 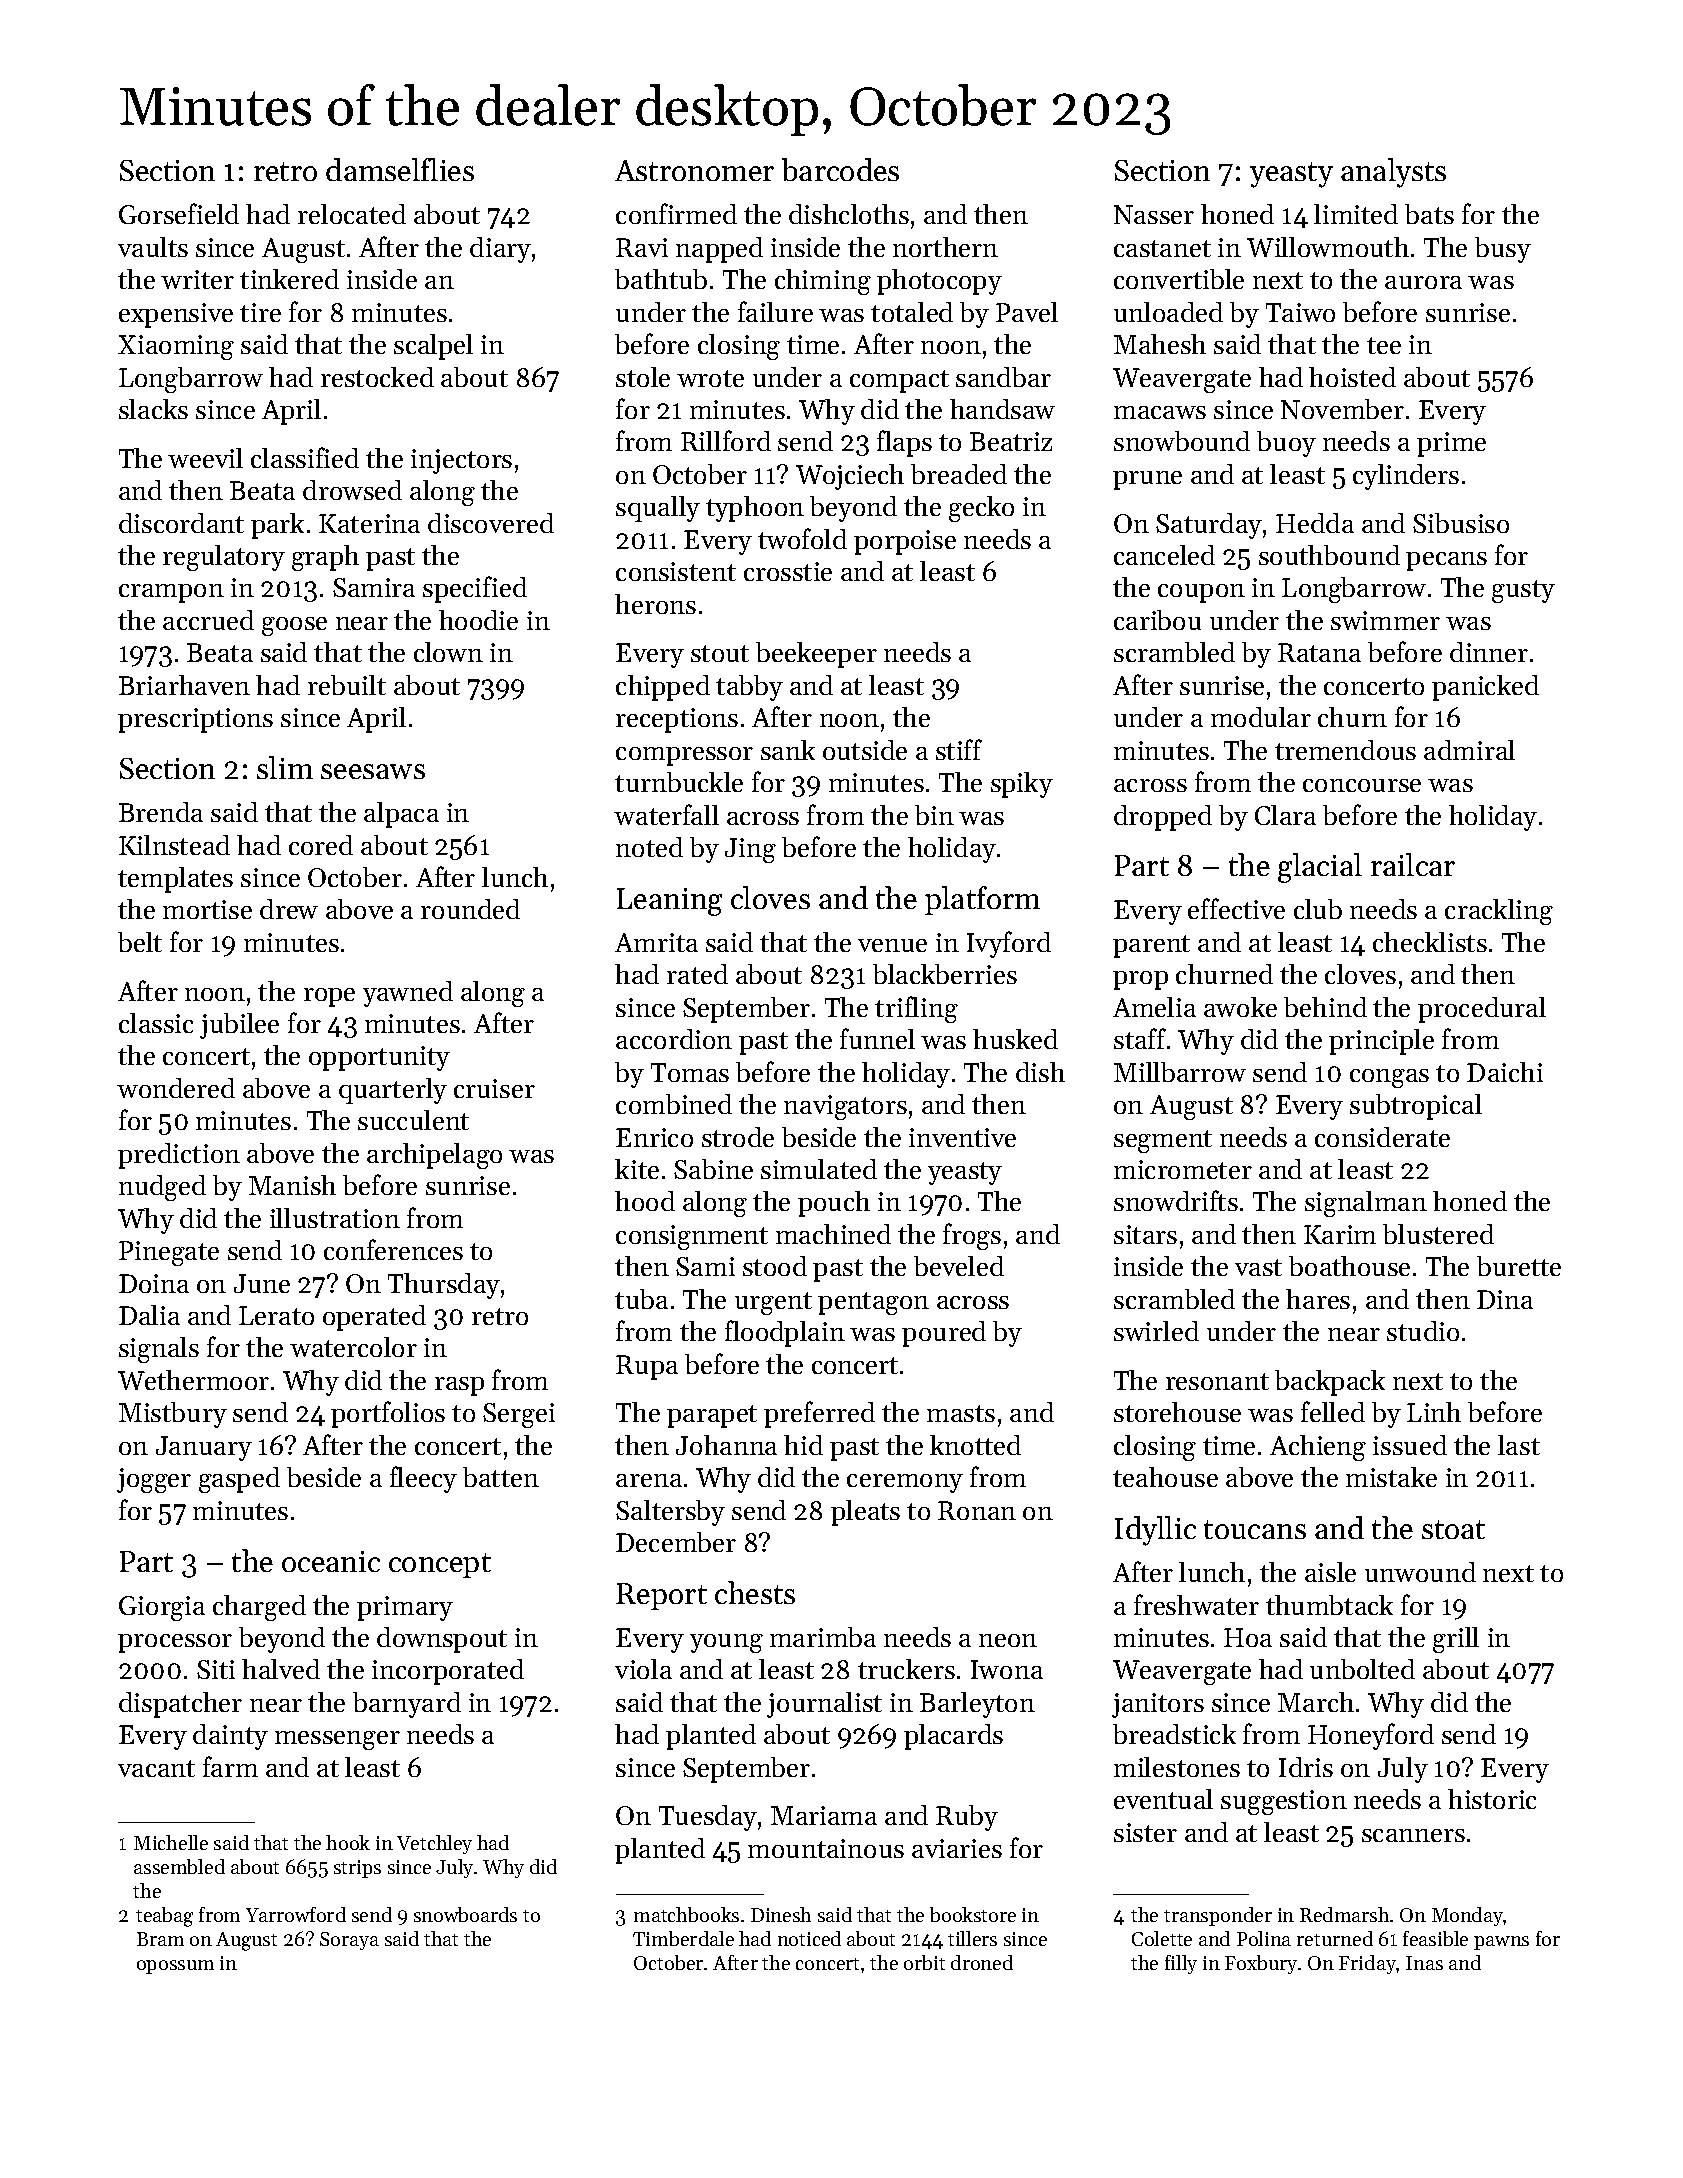 I want to click on opossum, so click(x=175, y=1967).
